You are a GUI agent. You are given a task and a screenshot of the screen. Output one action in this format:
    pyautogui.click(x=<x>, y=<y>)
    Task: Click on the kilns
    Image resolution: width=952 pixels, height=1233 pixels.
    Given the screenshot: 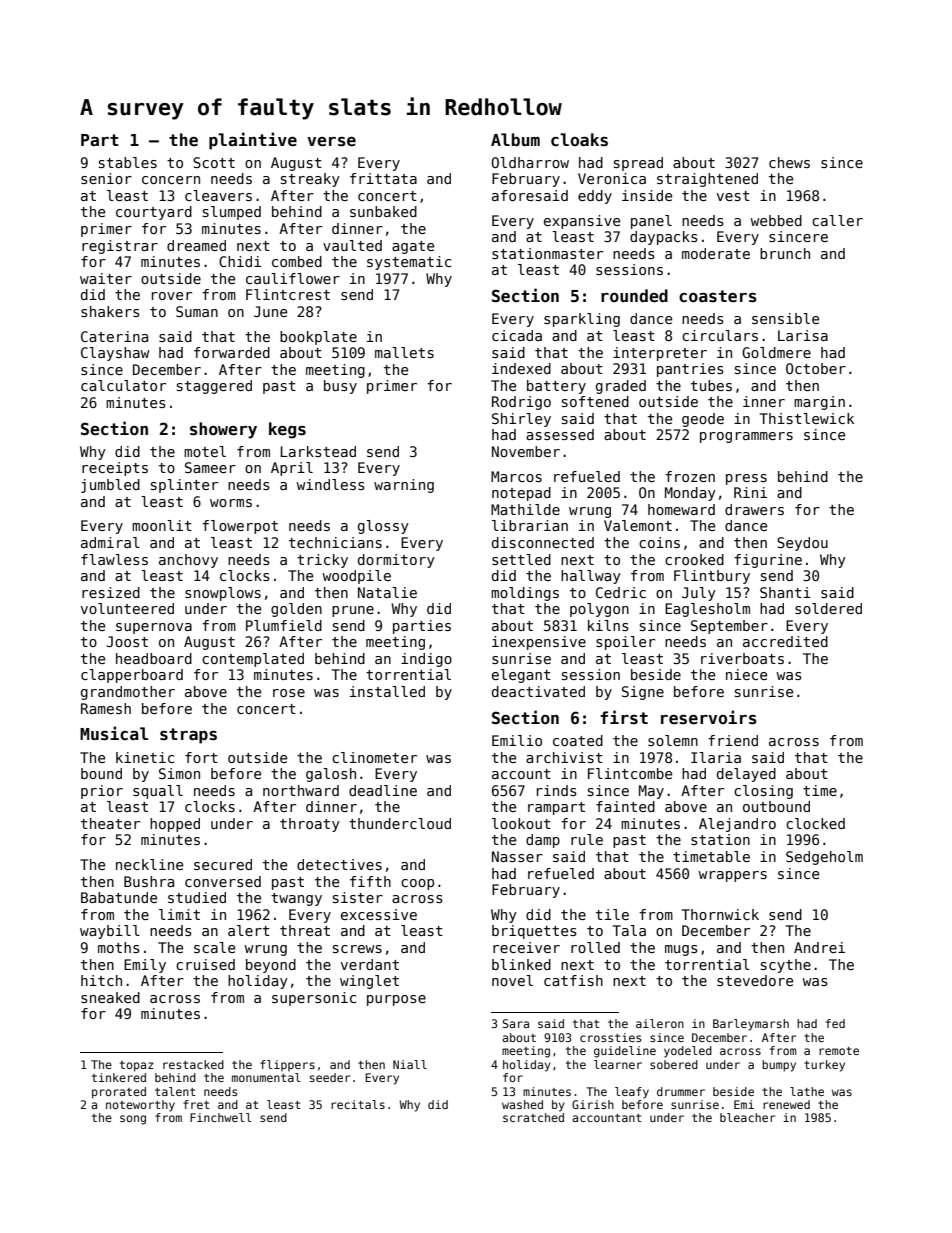 What is the action you would take?
    pyautogui.click(x=608, y=625)
